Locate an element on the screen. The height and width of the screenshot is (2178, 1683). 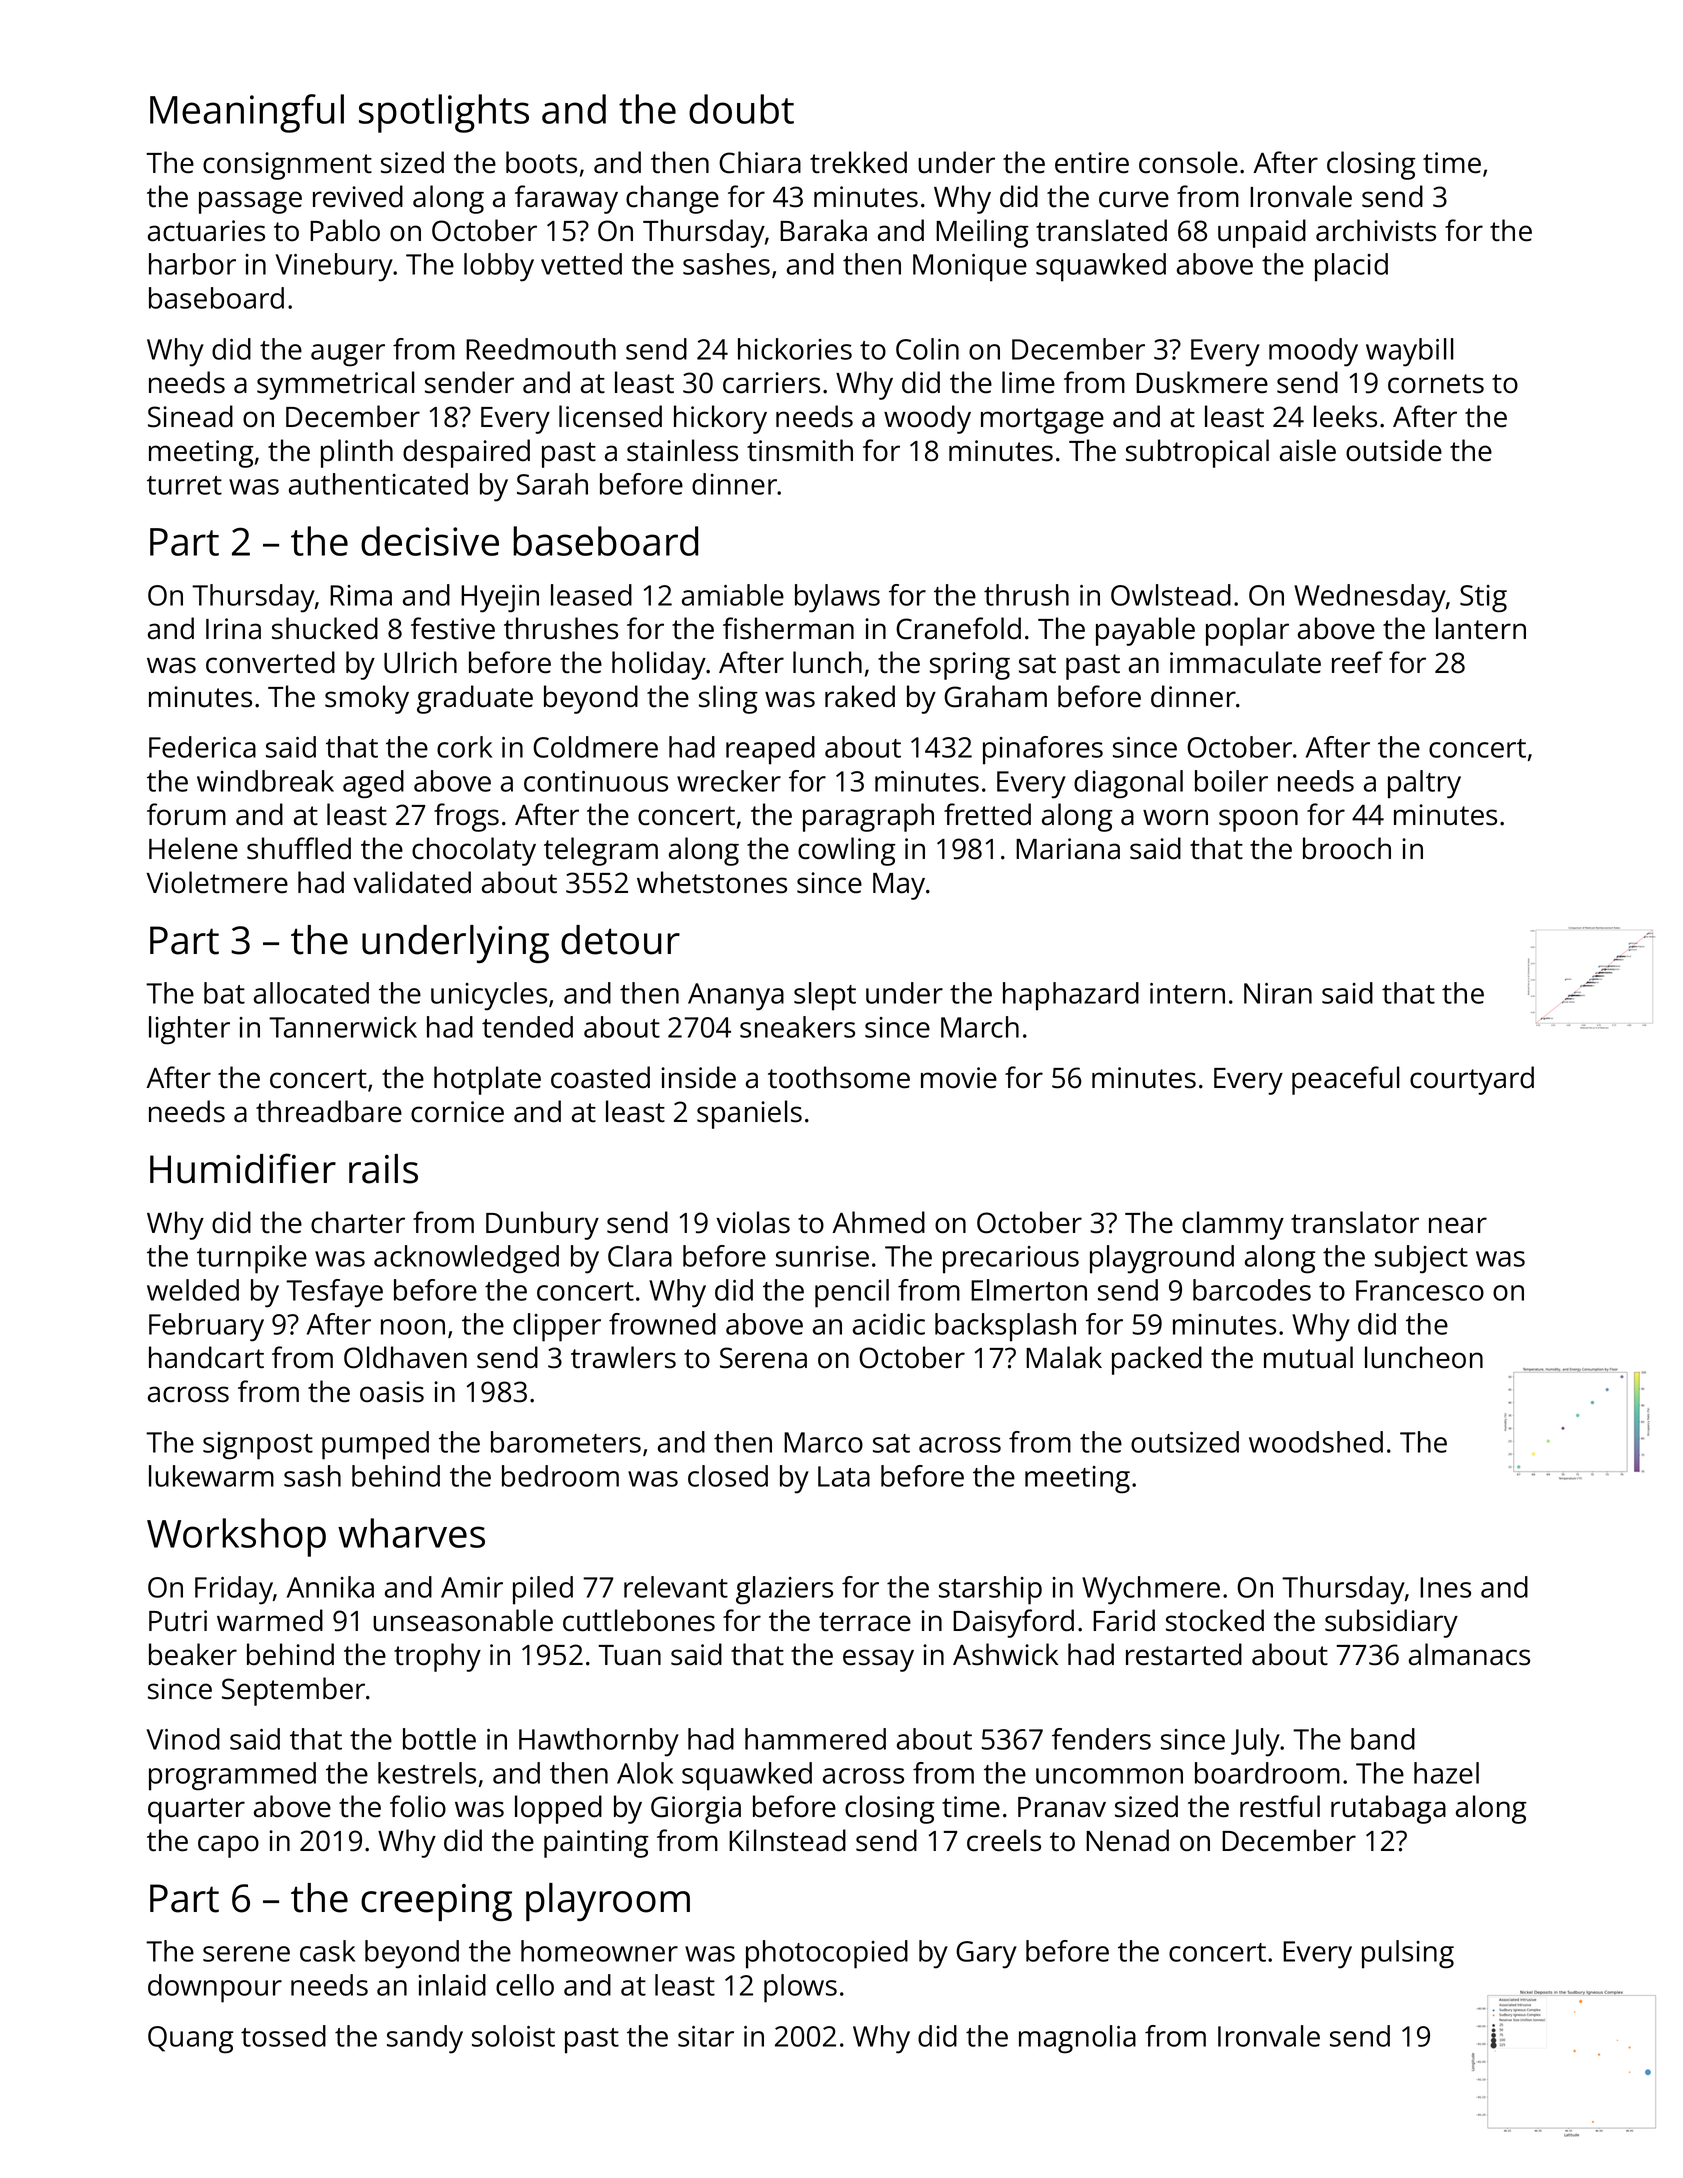
Meaningful is located at coordinates (247, 113).
